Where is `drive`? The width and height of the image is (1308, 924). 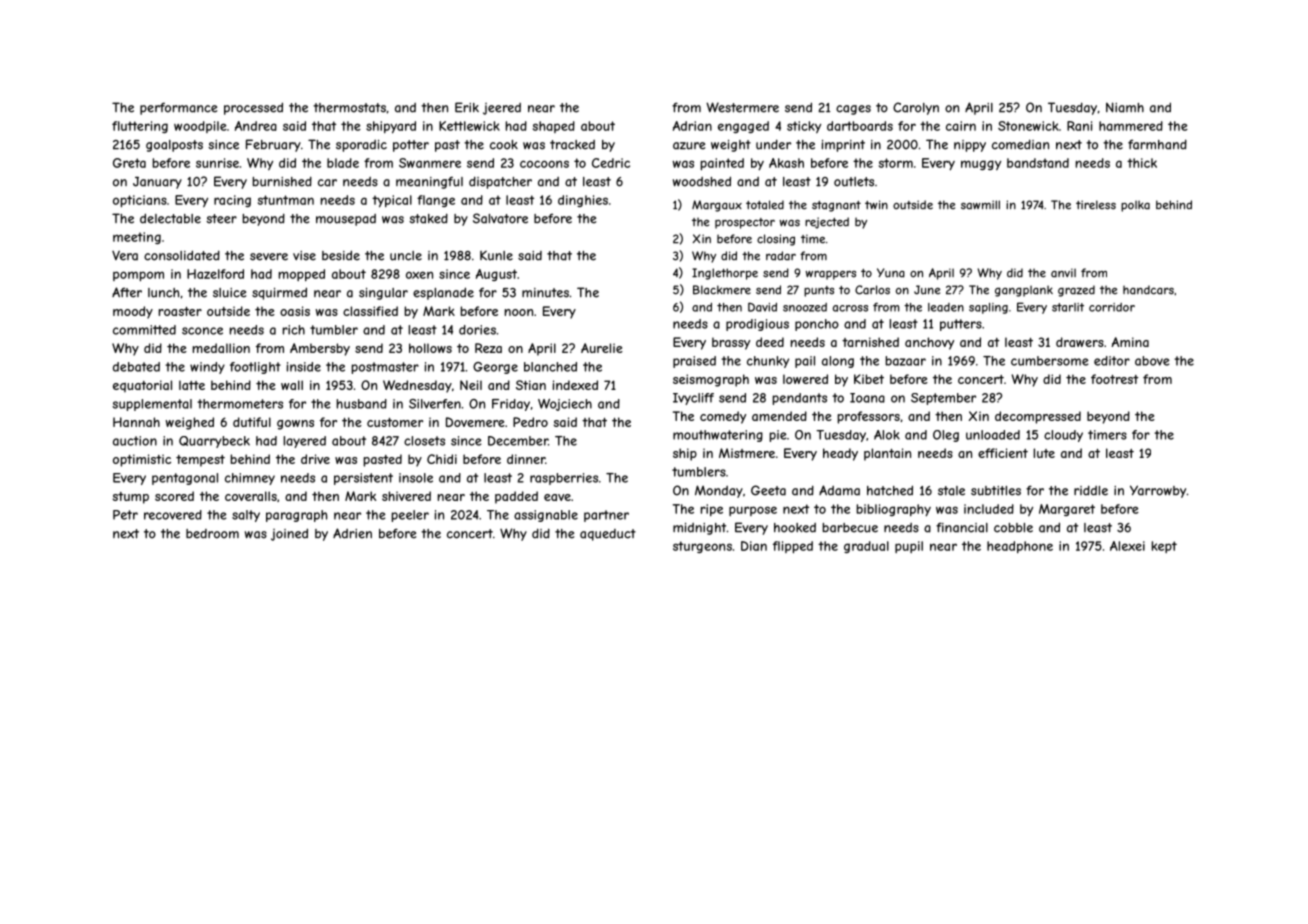
drive is located at coordinates (315, 459).
